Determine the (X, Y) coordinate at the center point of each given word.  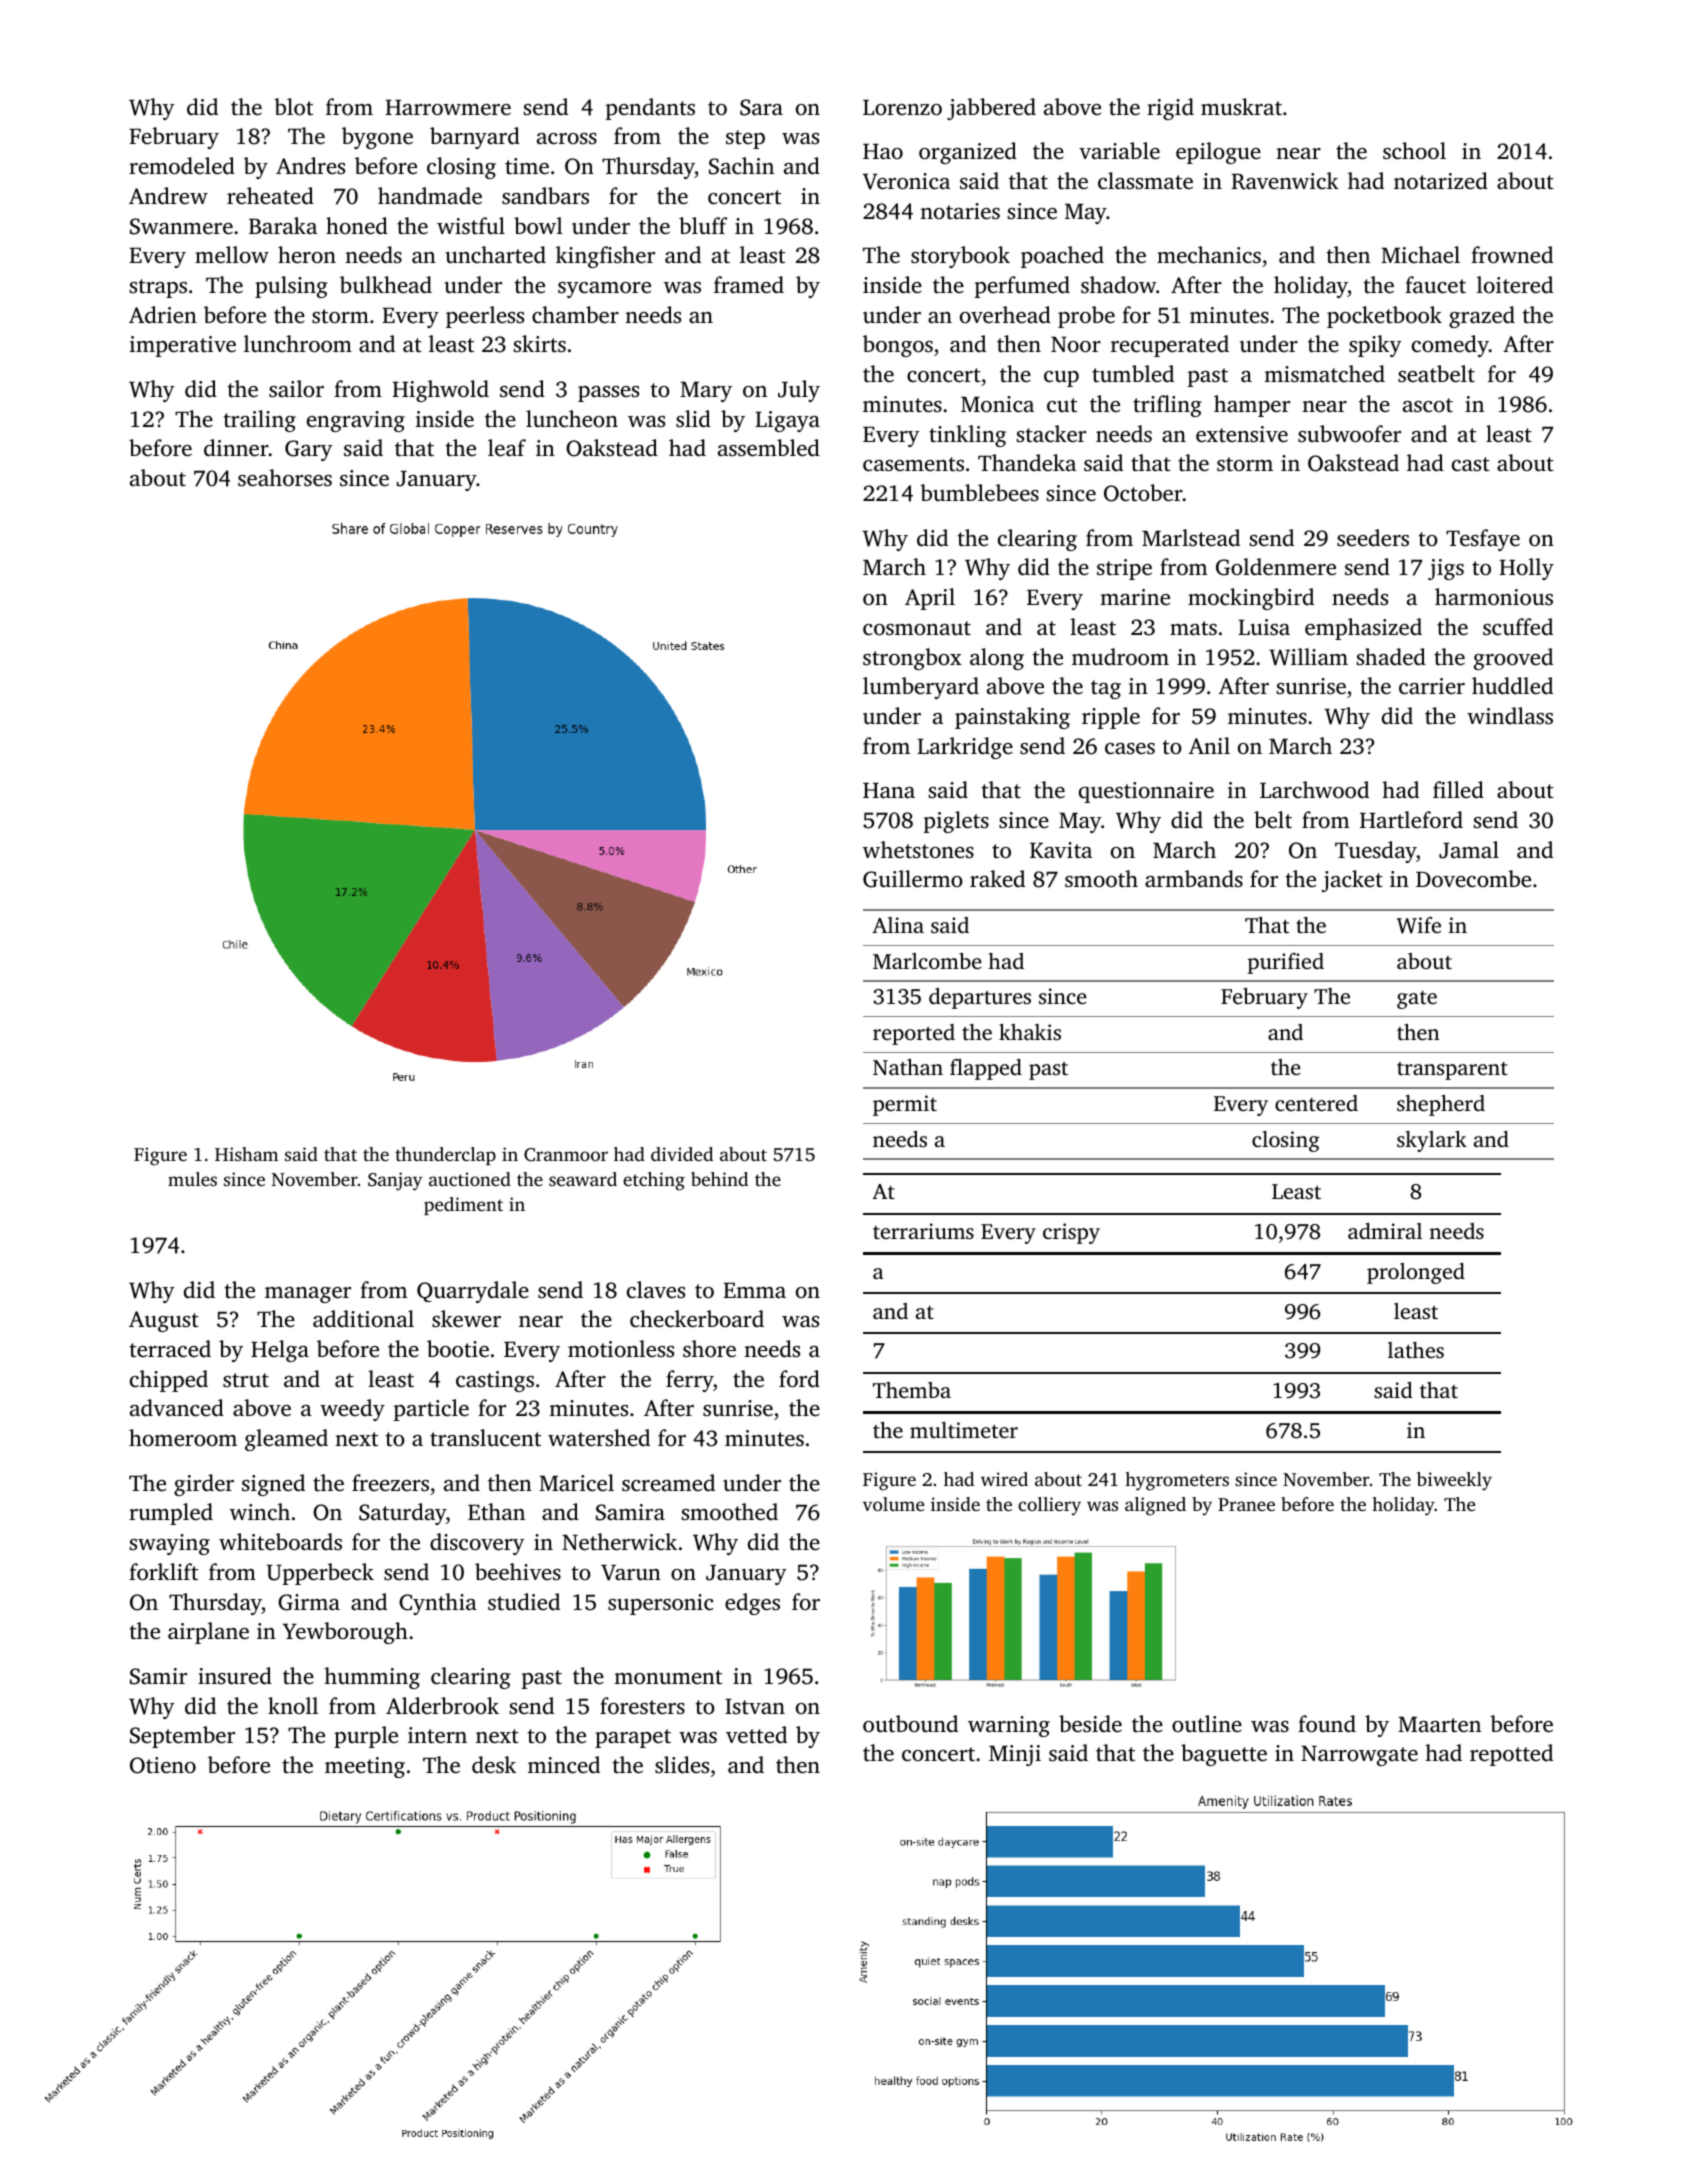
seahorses (285, 478)
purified (1286, 963)
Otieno (163, 1765)
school (1414, 151)
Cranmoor (566, 1155)
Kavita (1061, 850)
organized (968, 153)
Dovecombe (1473, 879)
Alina (898, 925)
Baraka (283, 225)
